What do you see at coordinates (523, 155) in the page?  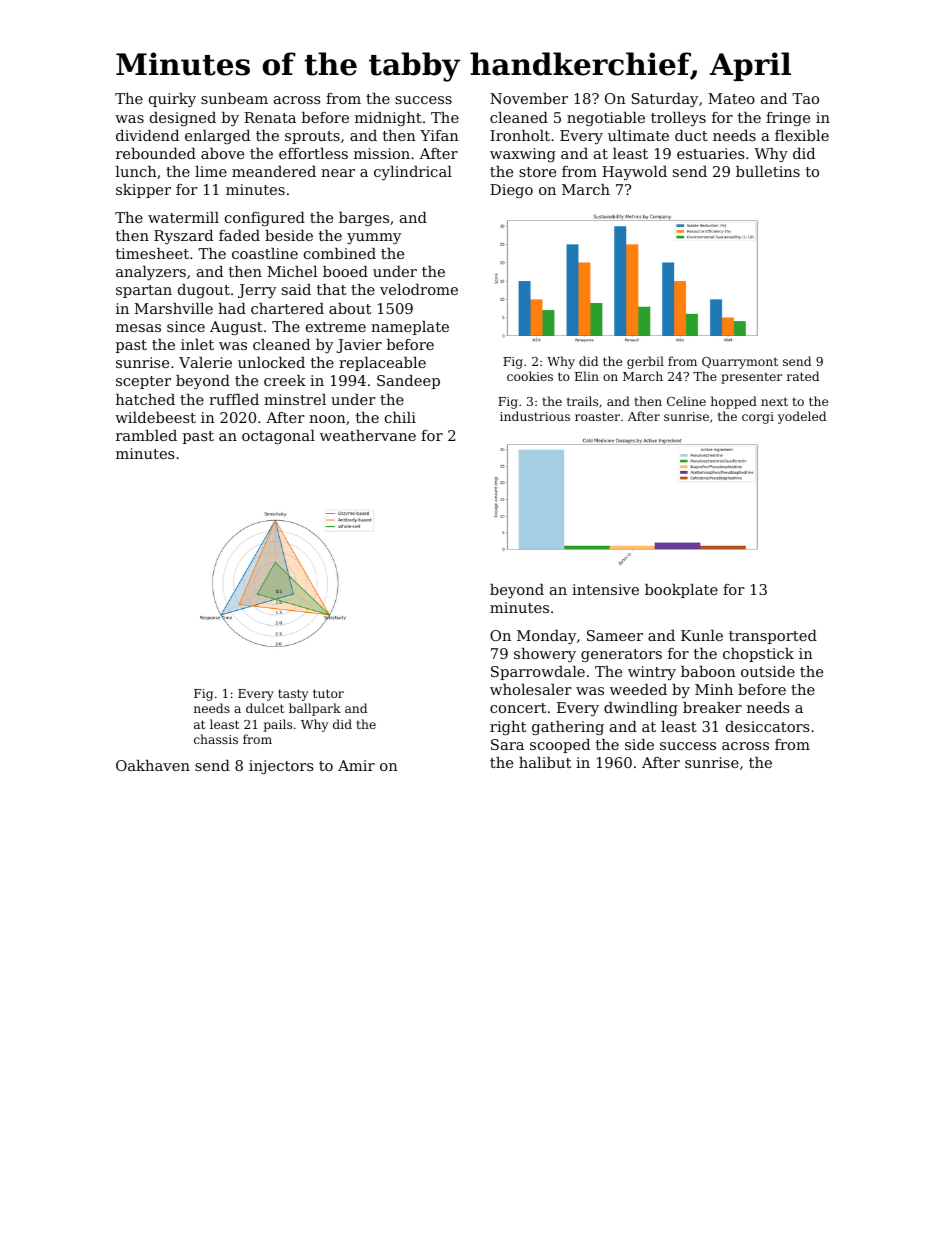 I see `waxwing` at bounding box center [523, 155].
